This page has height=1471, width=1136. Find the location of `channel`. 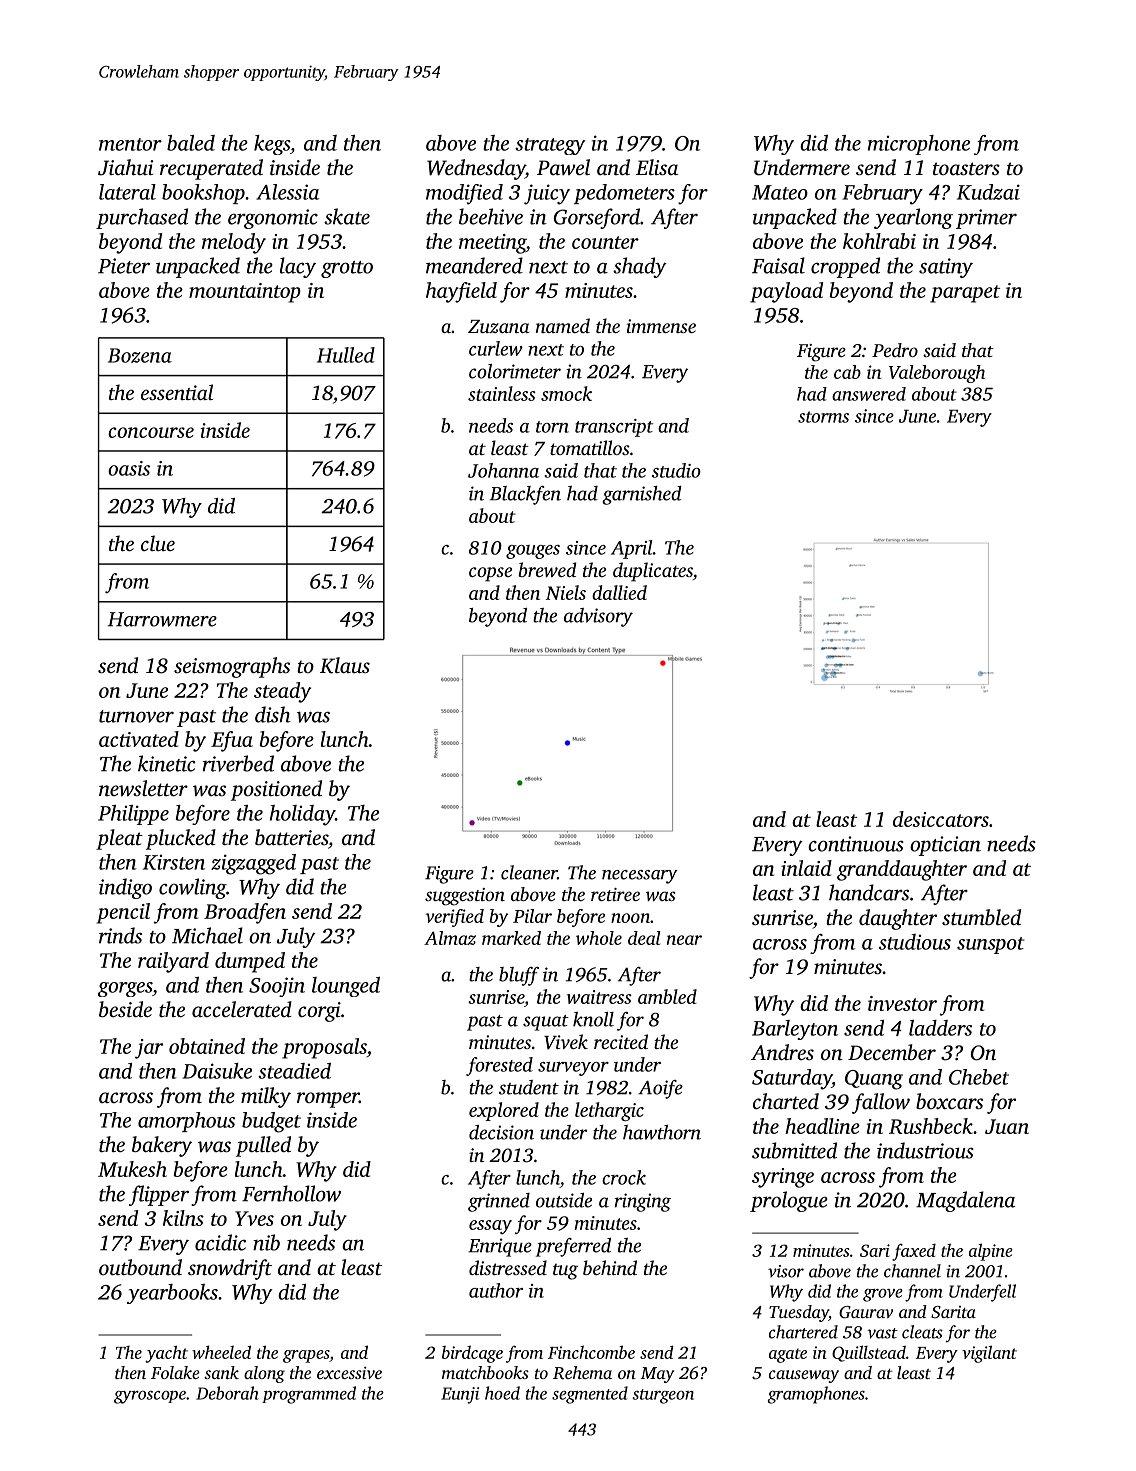

channel is located at coordinates (912, 1271).
